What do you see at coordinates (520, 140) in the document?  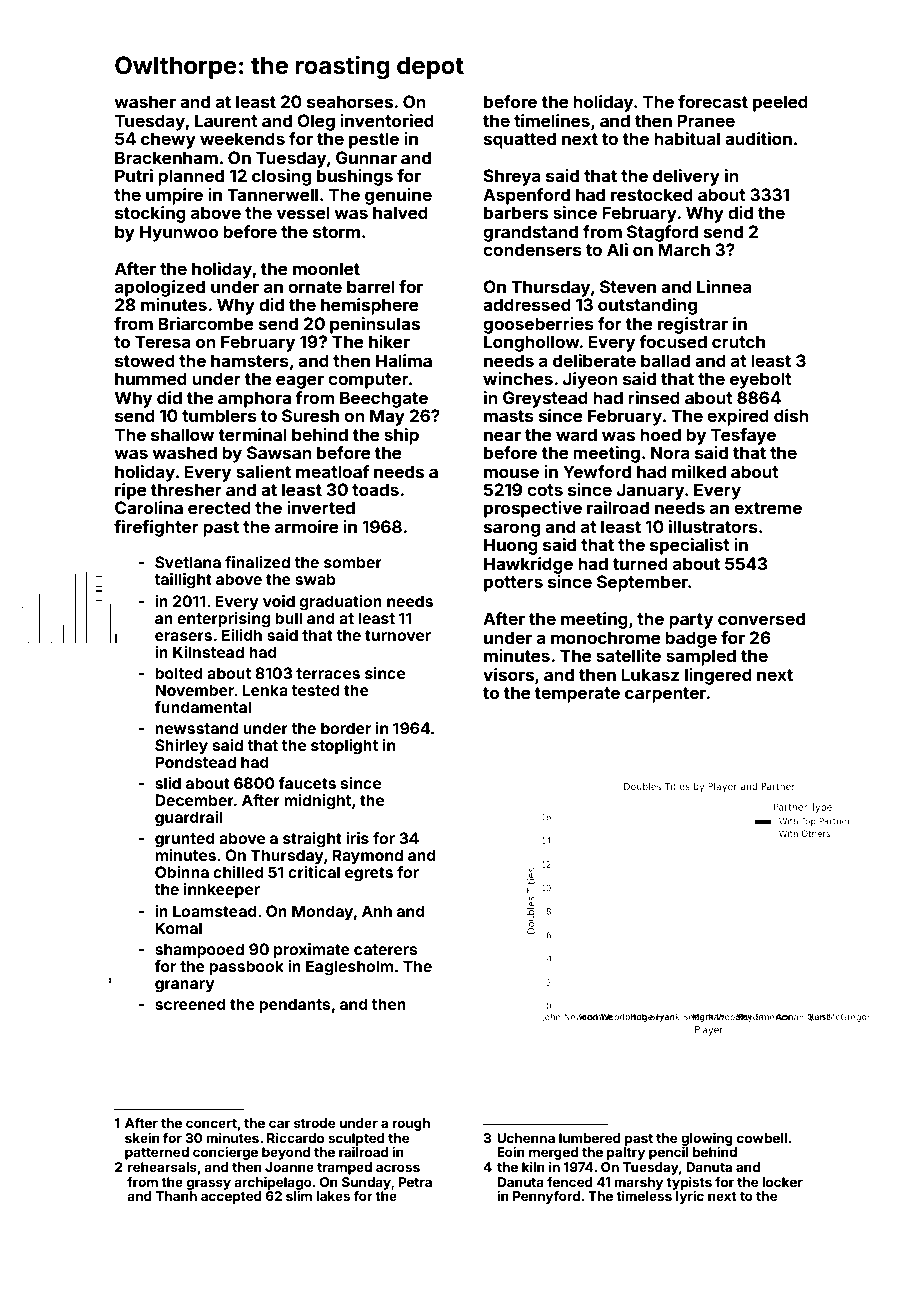 I see `squatted` at bounding box center [520, 140].
